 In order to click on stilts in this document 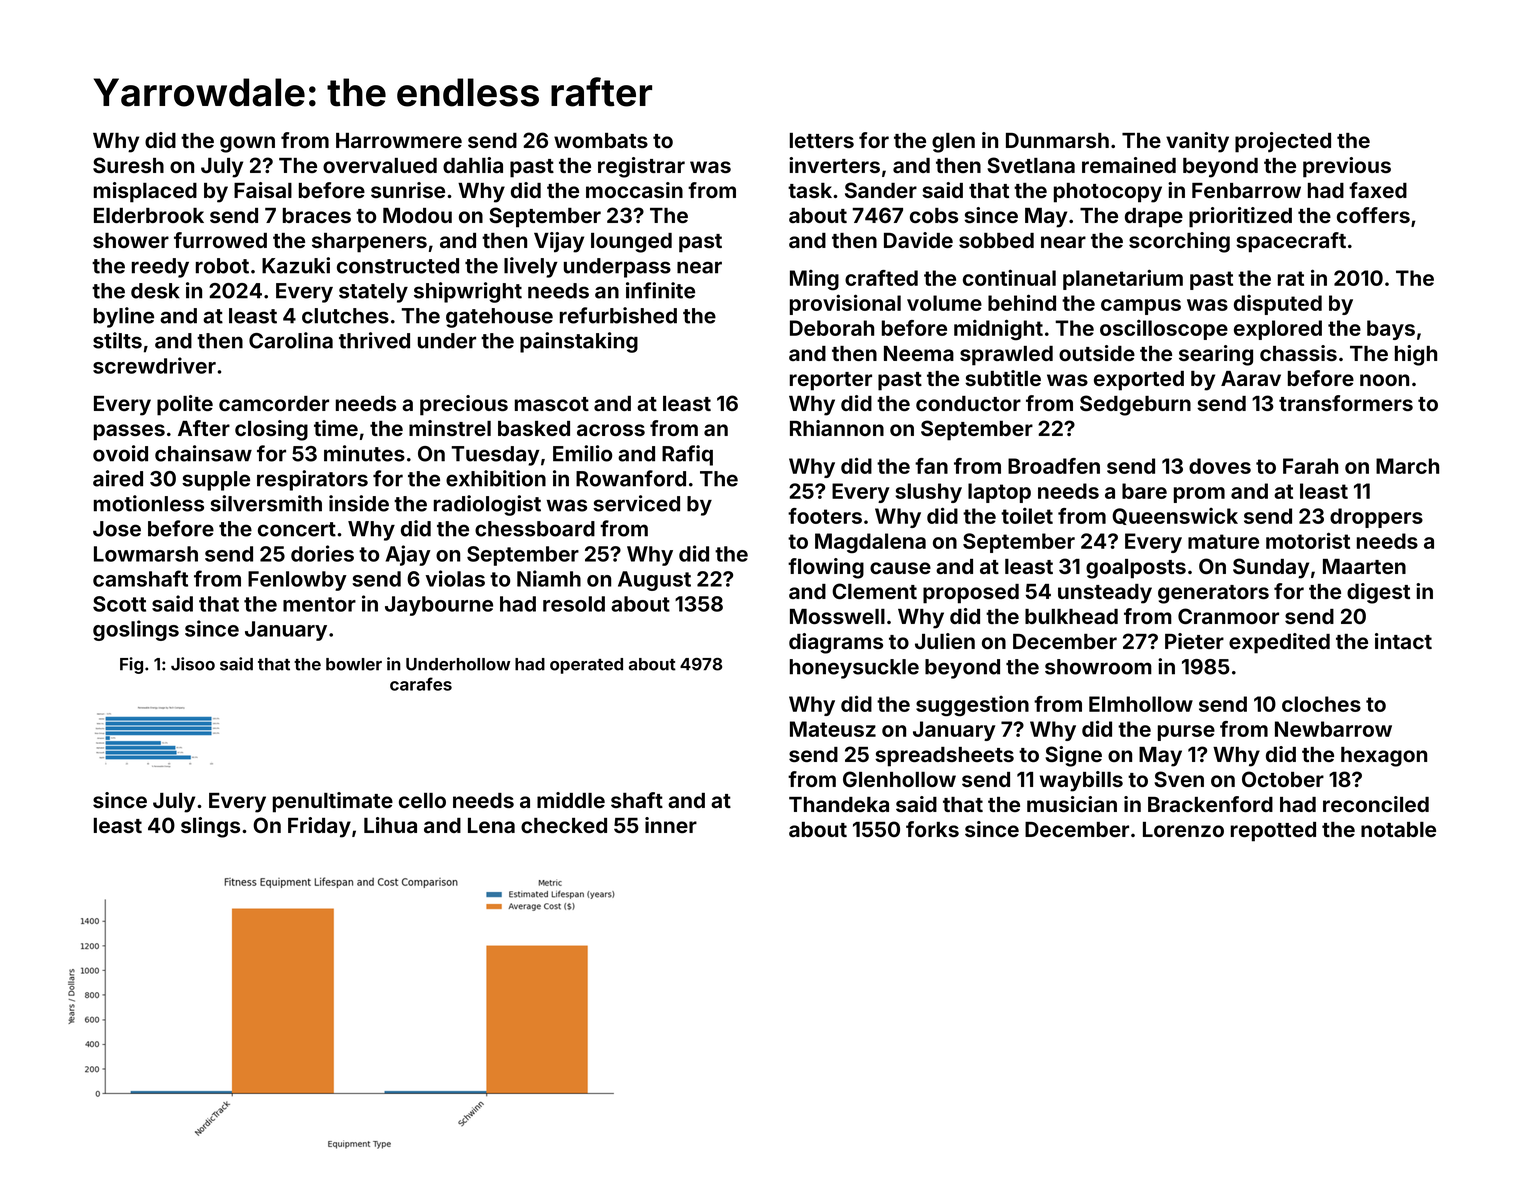, I will do `click(117, 340)`.
